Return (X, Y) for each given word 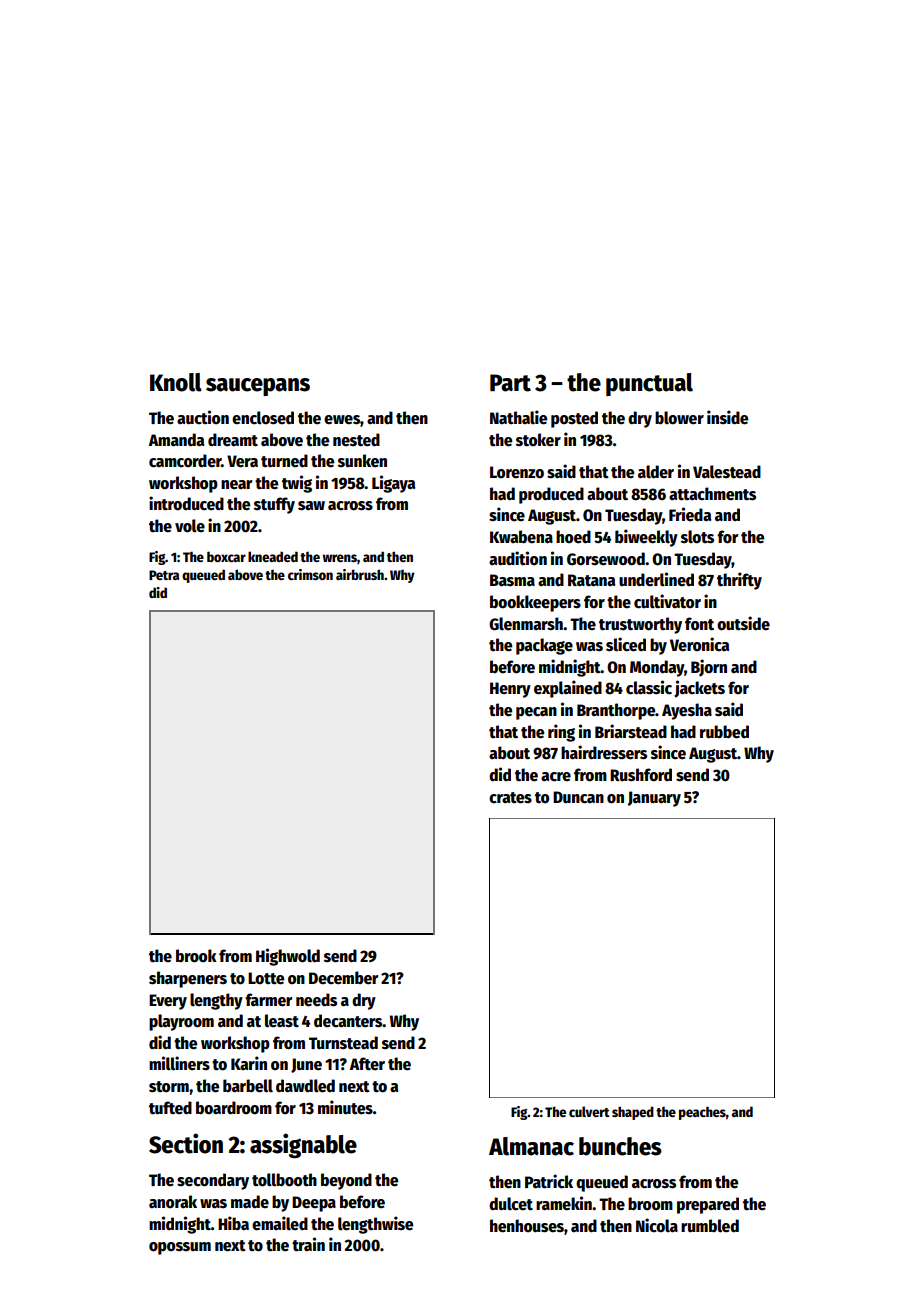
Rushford (641, 775)
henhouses (527, 1226)
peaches (702, 1113)
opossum (180, 1248)
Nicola (657, 1225)
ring (561, 733)
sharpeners (188, 979)
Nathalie (518, 417)
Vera (242, 461)
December (344, 978)
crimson (310, 574)
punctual (649, 384)
